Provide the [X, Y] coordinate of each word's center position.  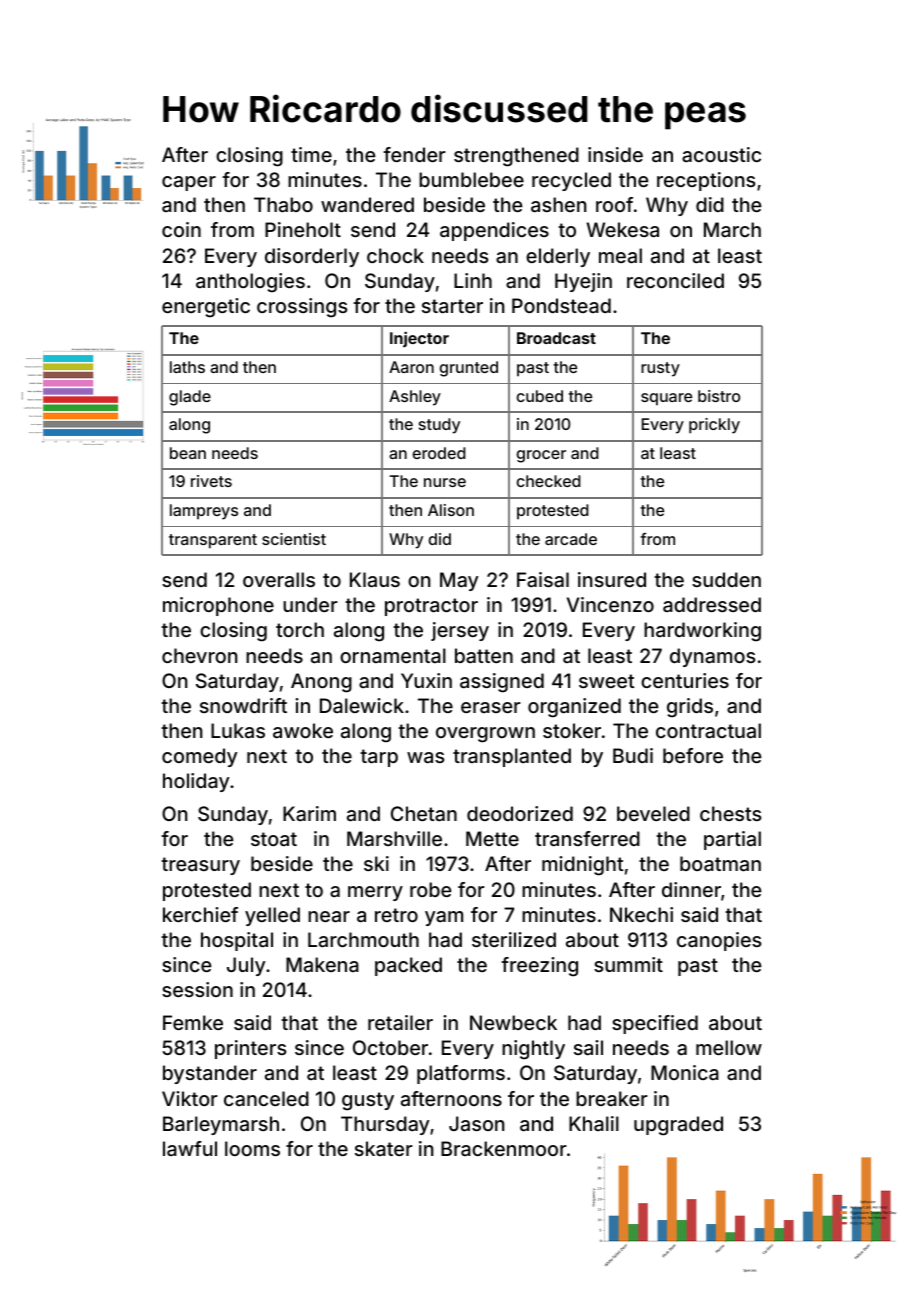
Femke [193, 1022]
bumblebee [471, 179]
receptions [706, 181]
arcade [571, 539]
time [311, 154]
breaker [612, 1098]
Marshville [394, 838]
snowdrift [243, 705]
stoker [572, 730]
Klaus [375, 579]
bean [188, 453]
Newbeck [513, 1022]
